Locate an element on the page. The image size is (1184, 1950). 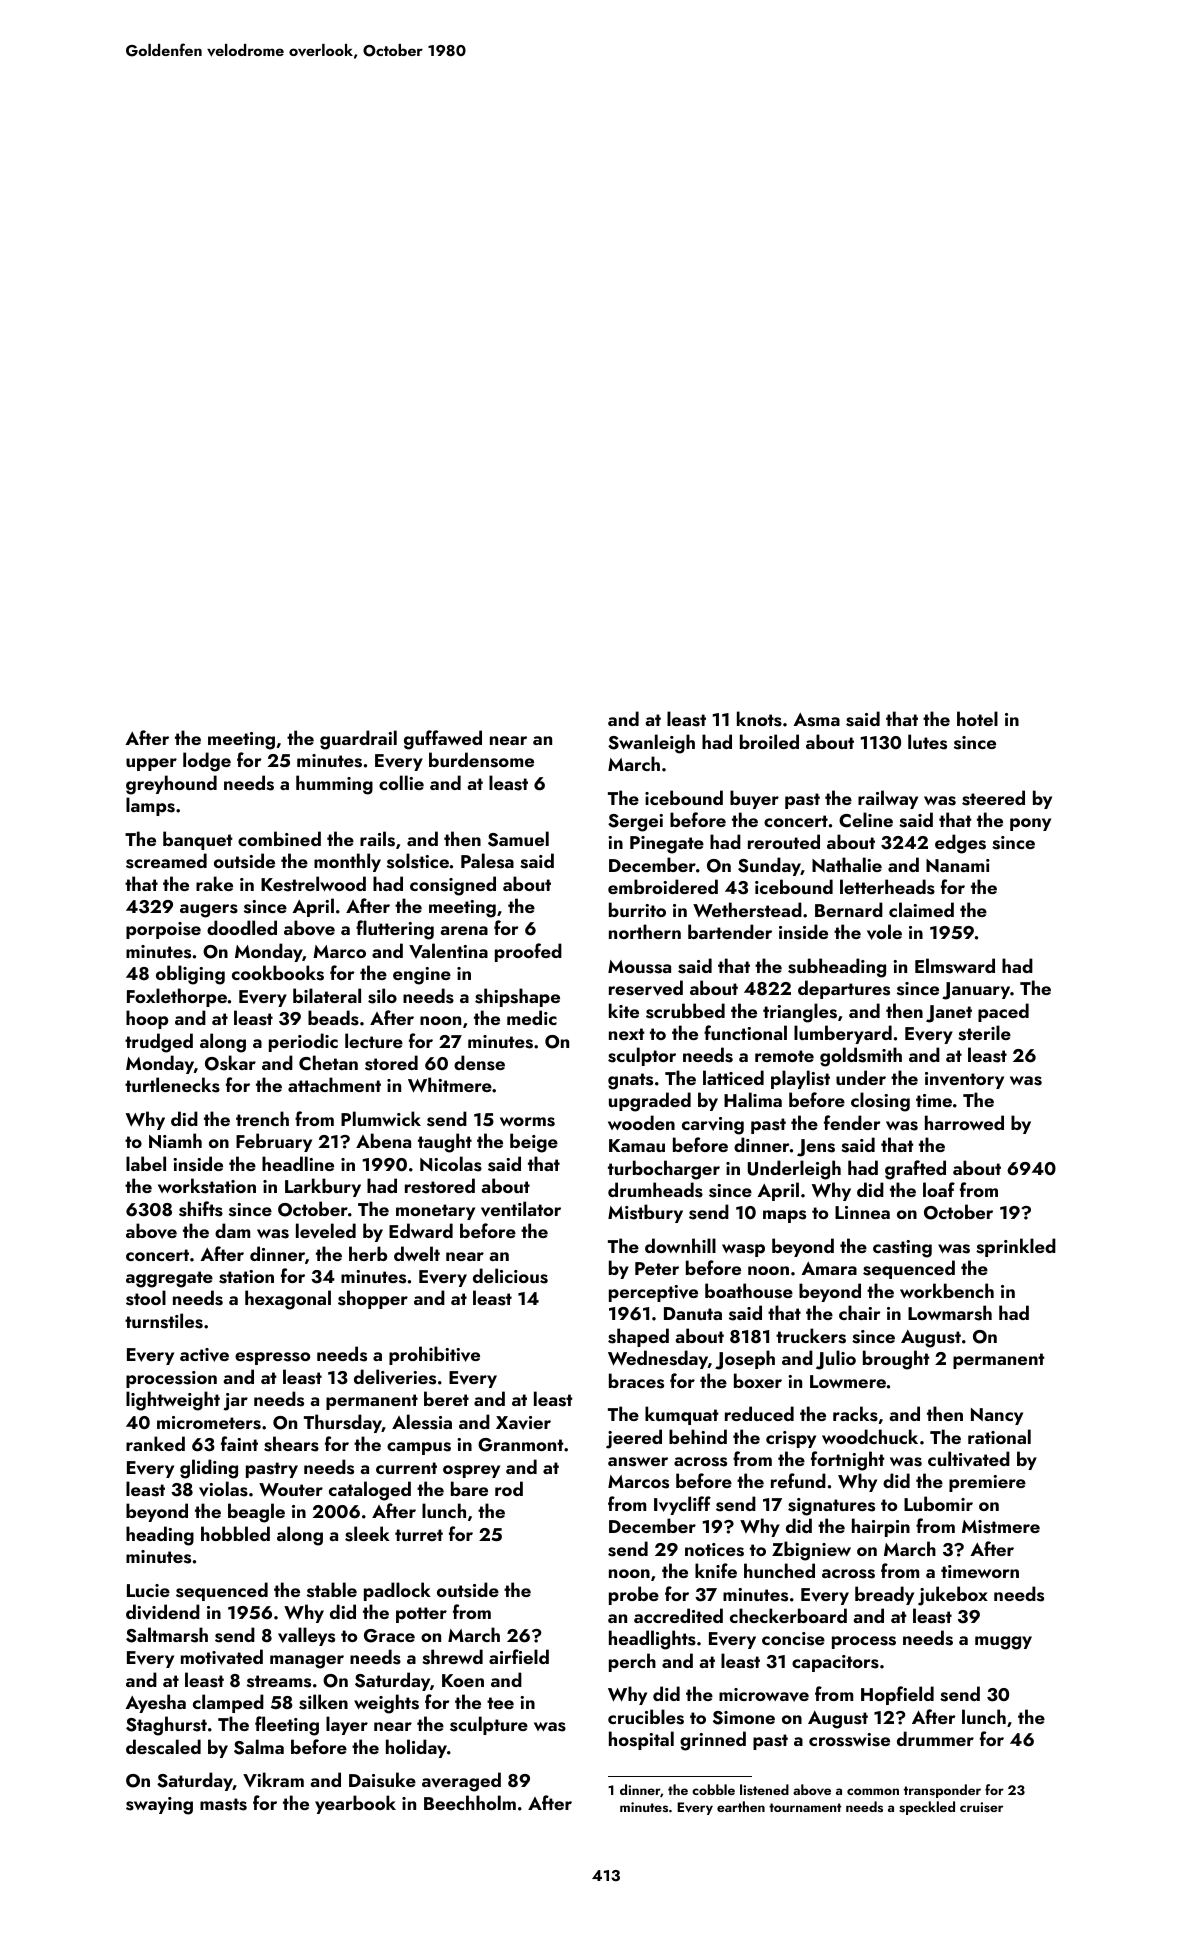
sprinkled is located at coordinates (1016, 1247).
